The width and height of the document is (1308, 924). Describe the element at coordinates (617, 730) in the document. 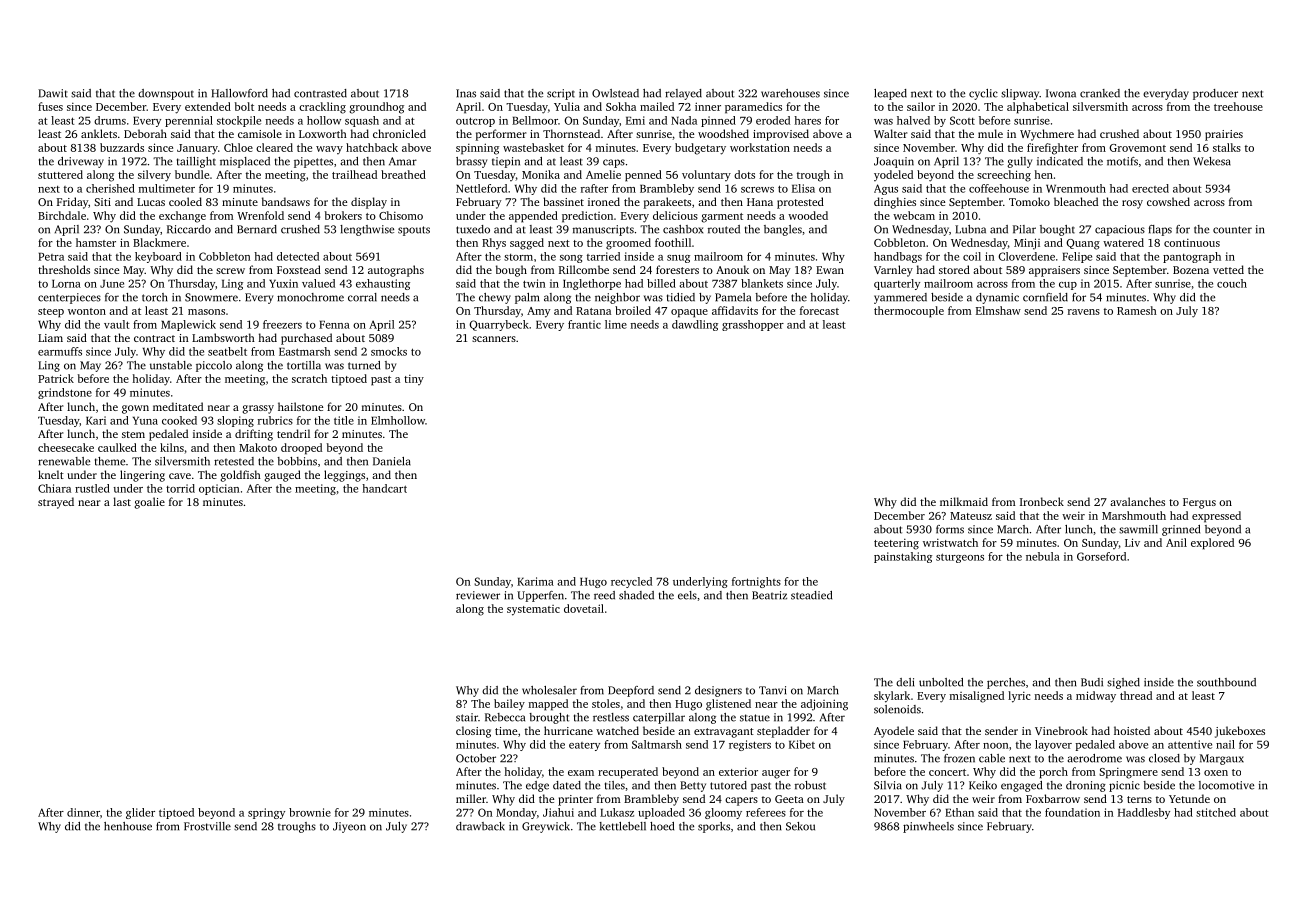

I see `watched` at that location.
